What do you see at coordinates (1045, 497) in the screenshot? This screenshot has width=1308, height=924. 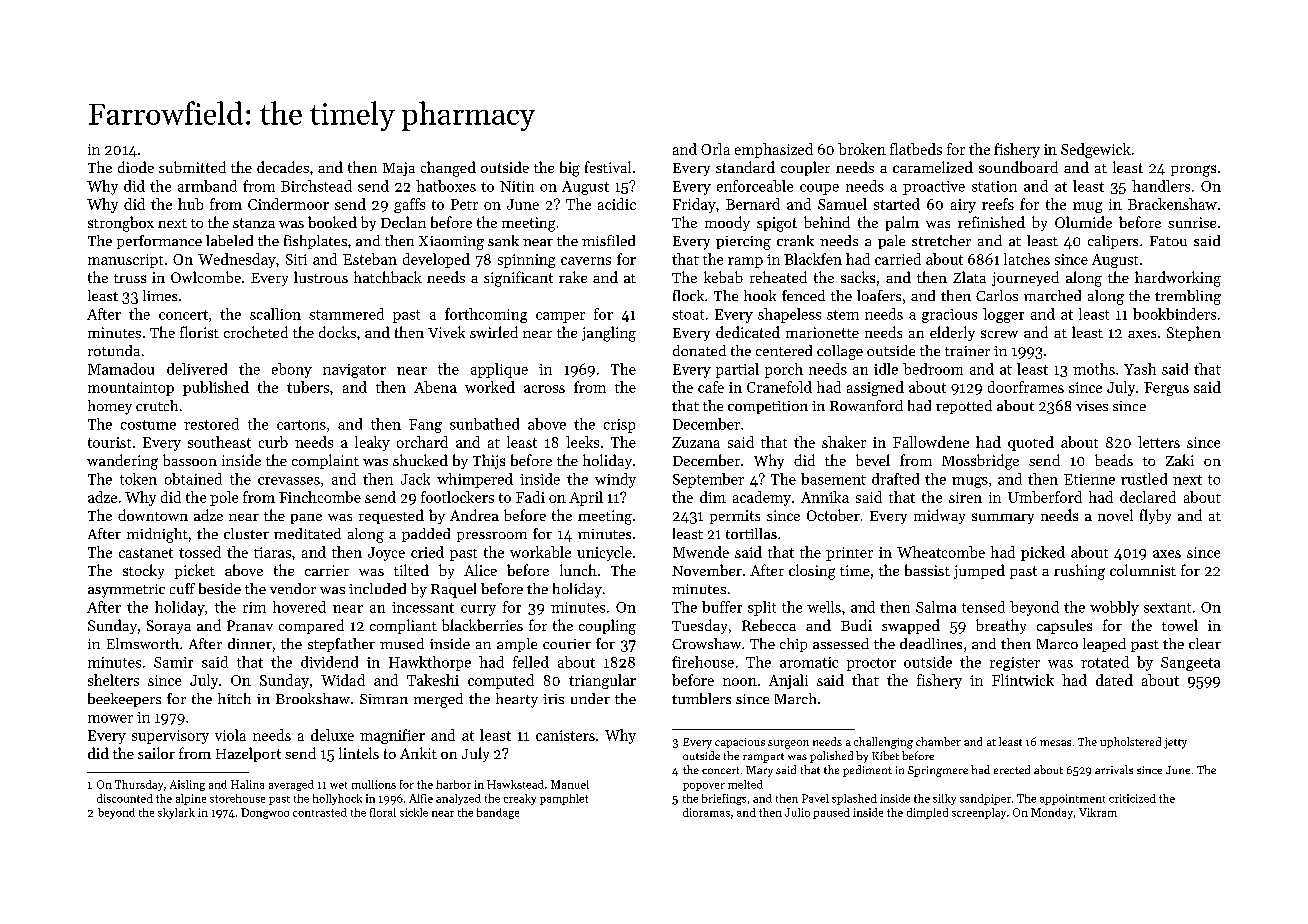 I see `Umberford` at bounding box center [1045, 497].
